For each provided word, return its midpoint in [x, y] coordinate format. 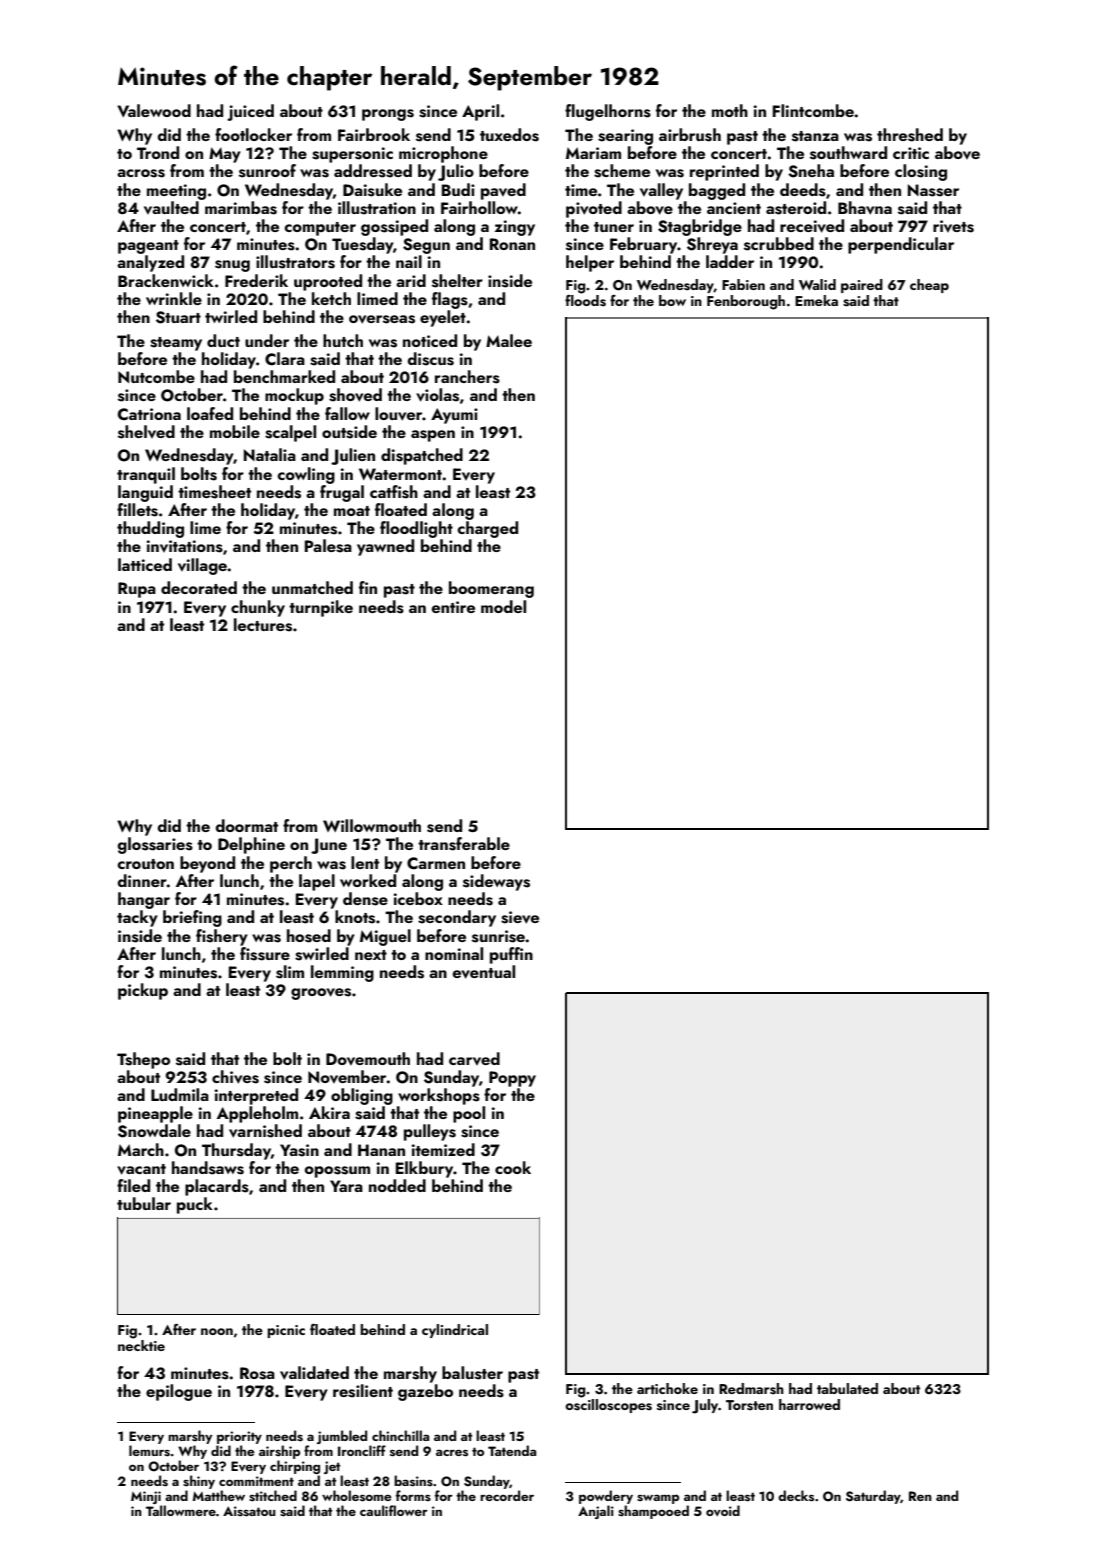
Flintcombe [813, 110]
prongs [388, 115]
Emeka [816, 300]
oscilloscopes [608, 1406]
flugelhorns [608, 112]
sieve [520, 917]
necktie [141, 1345]
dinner [142, 880]
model [503, 606]
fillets [137, 510]
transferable [464, 844]
